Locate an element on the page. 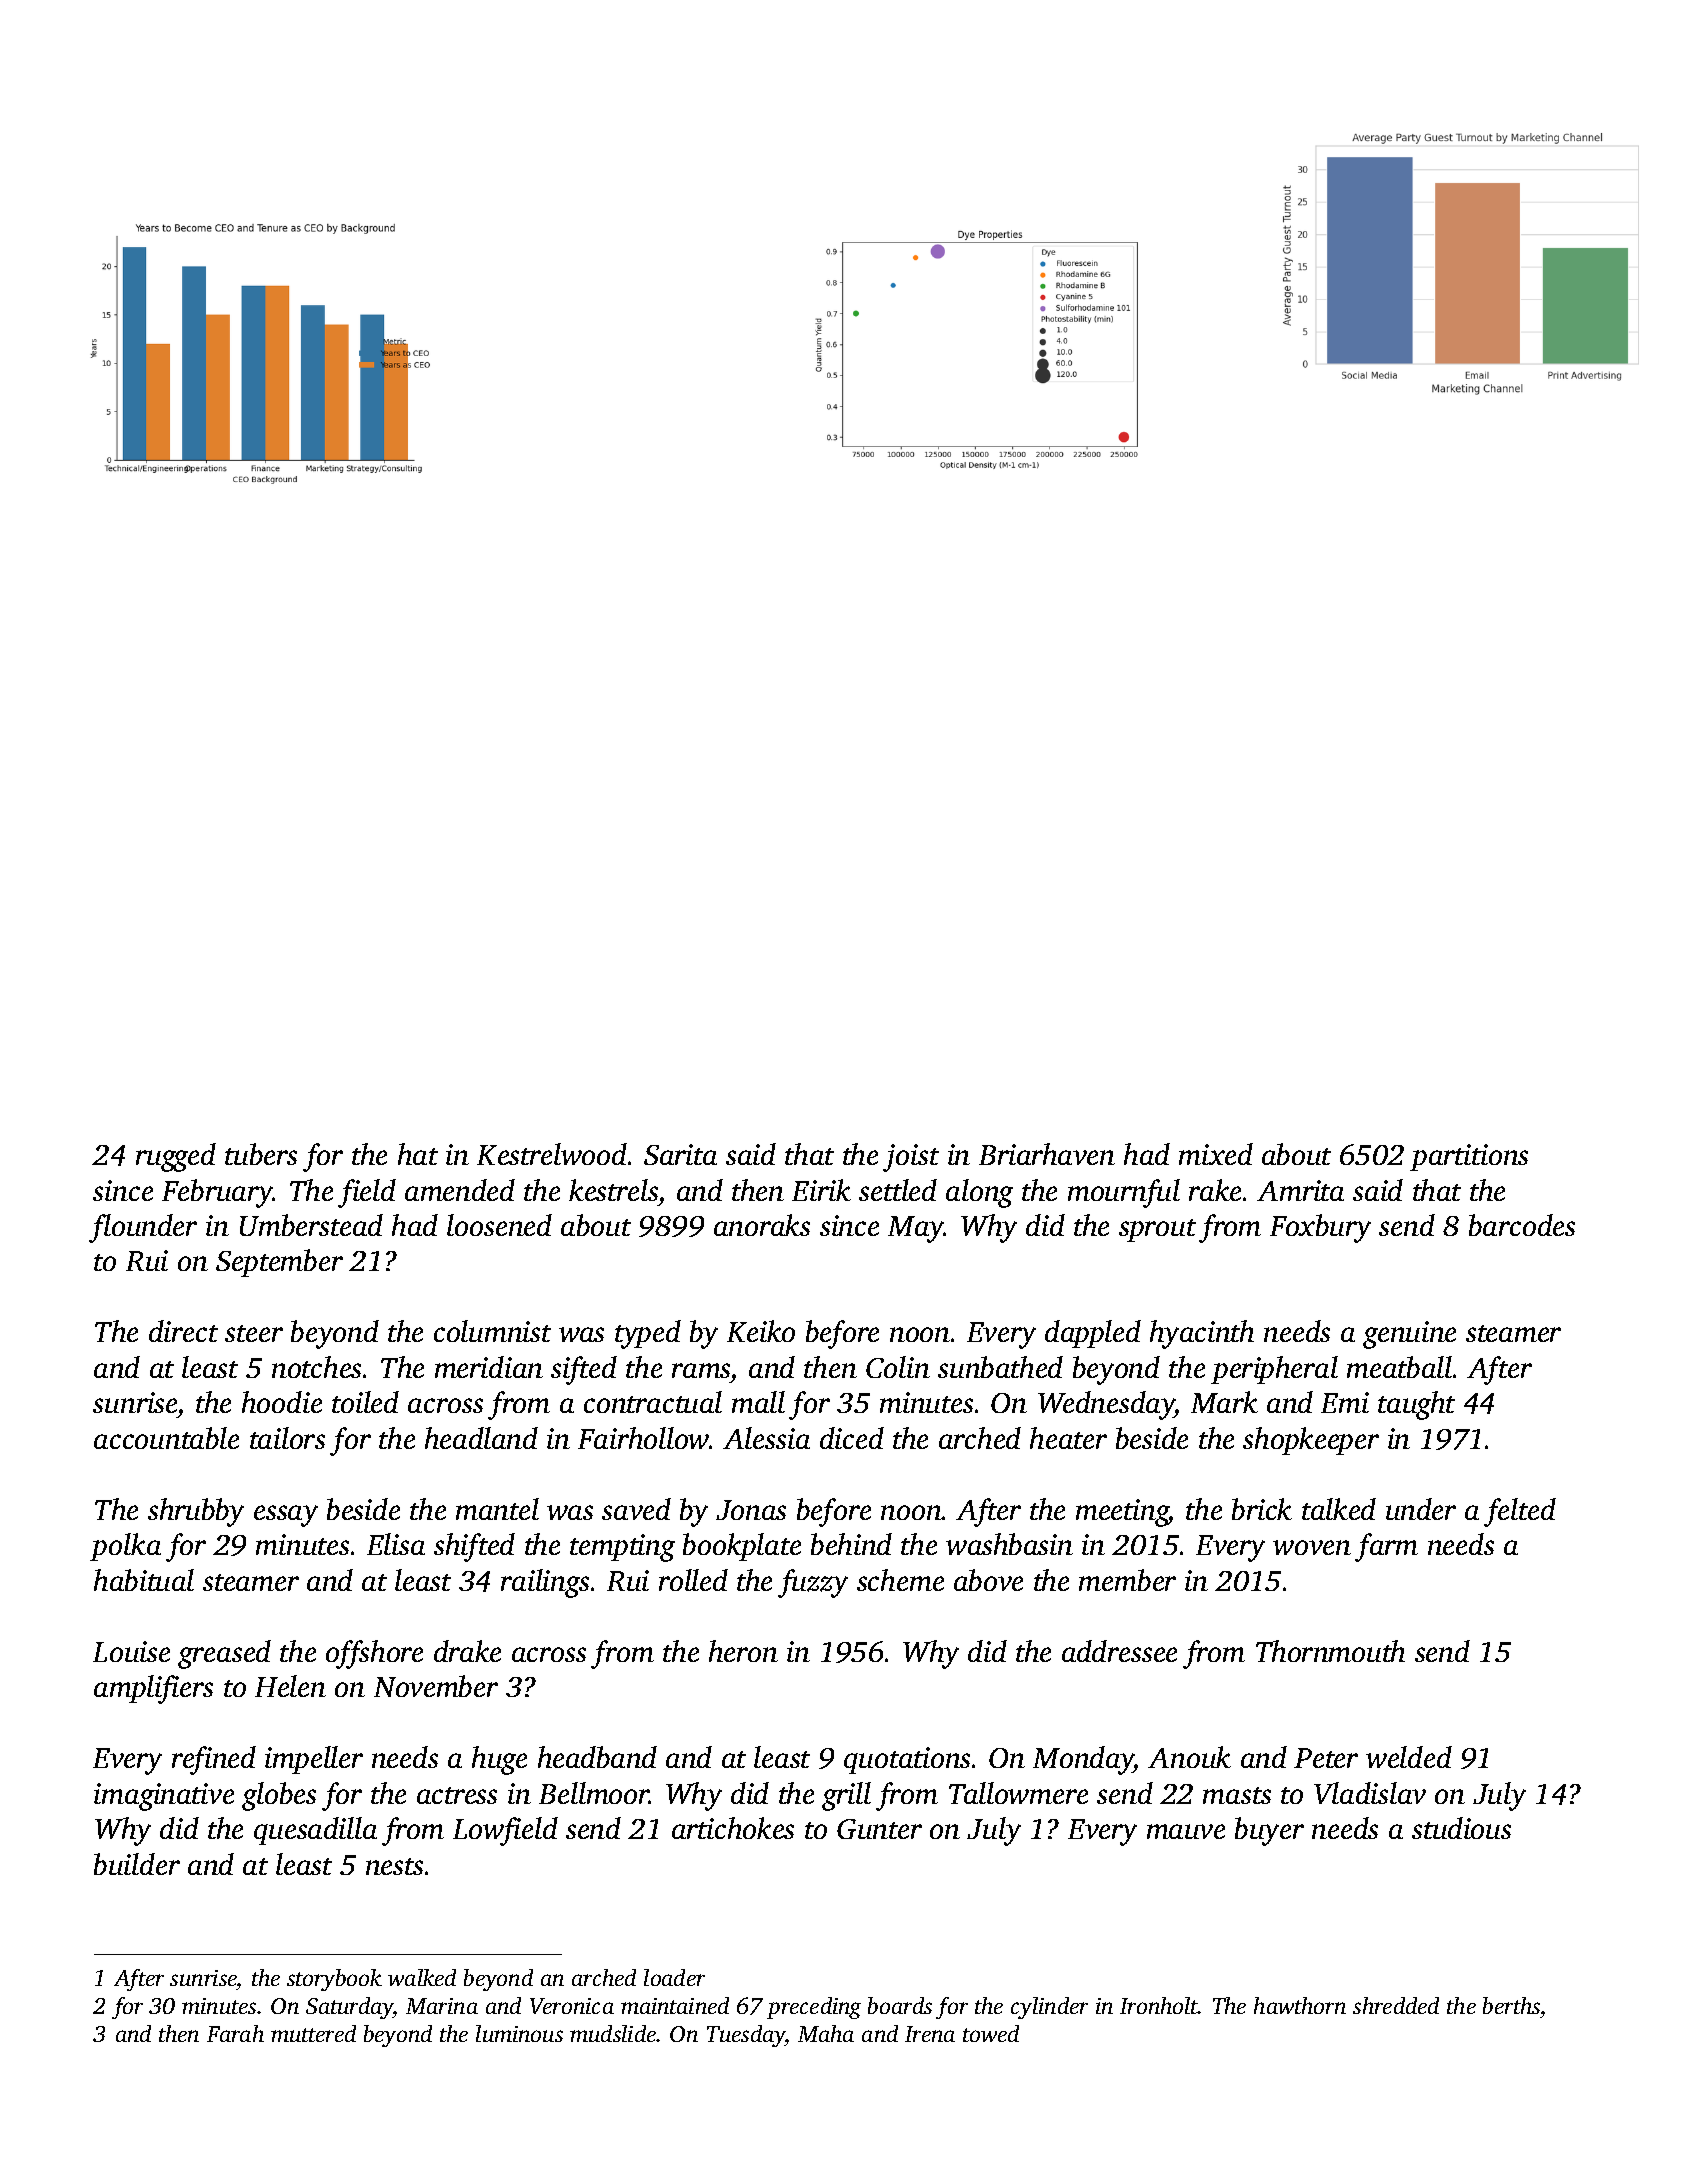 Image resolution: width=1683 pixels, height=2178 pixels. Farah is located at coordinates (235, 2033).
